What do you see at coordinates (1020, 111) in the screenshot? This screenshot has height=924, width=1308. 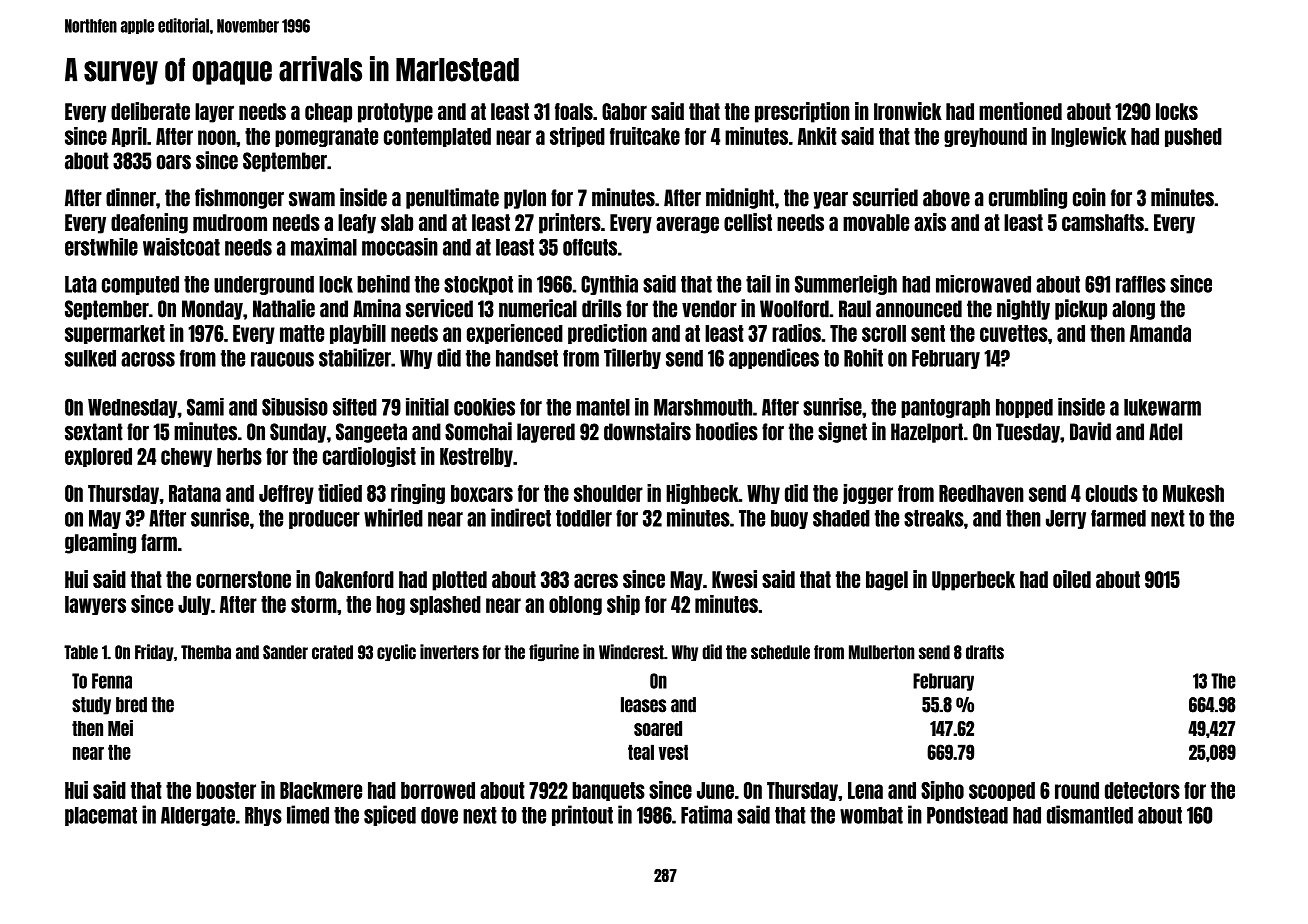 I see `mentioned` at bounding box center [1020, 111].
